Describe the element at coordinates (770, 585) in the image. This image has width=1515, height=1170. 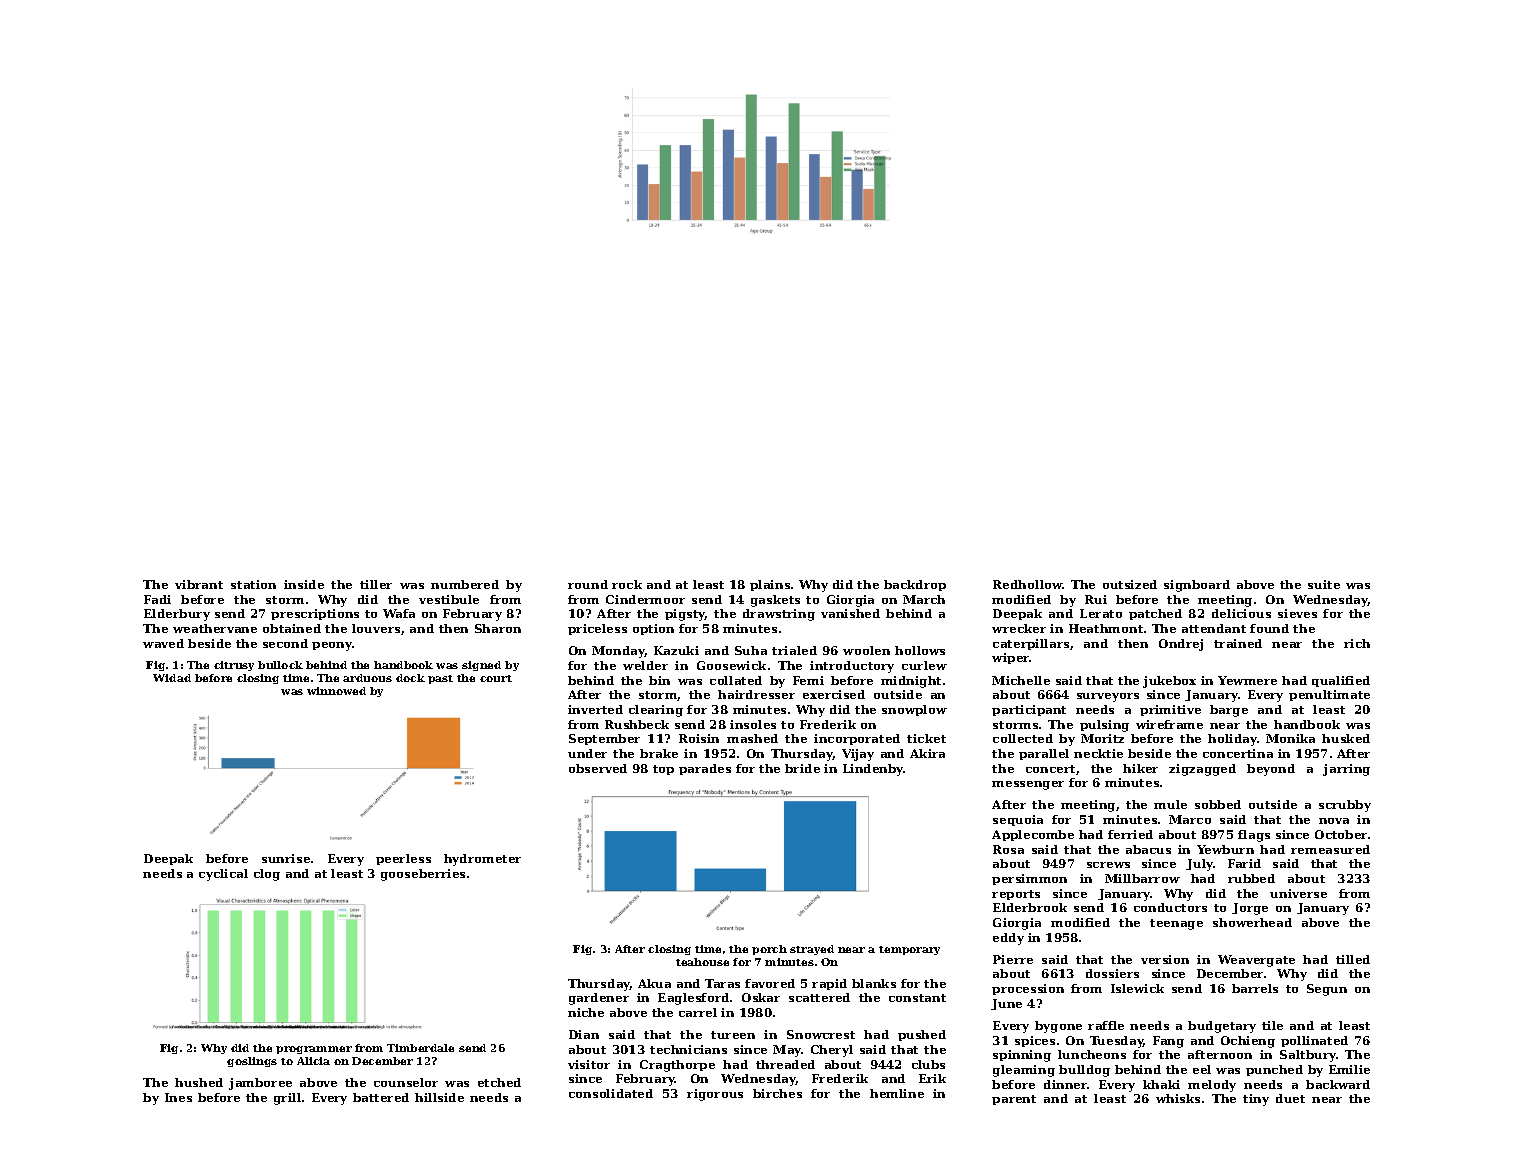
I see `plains` at that location.
